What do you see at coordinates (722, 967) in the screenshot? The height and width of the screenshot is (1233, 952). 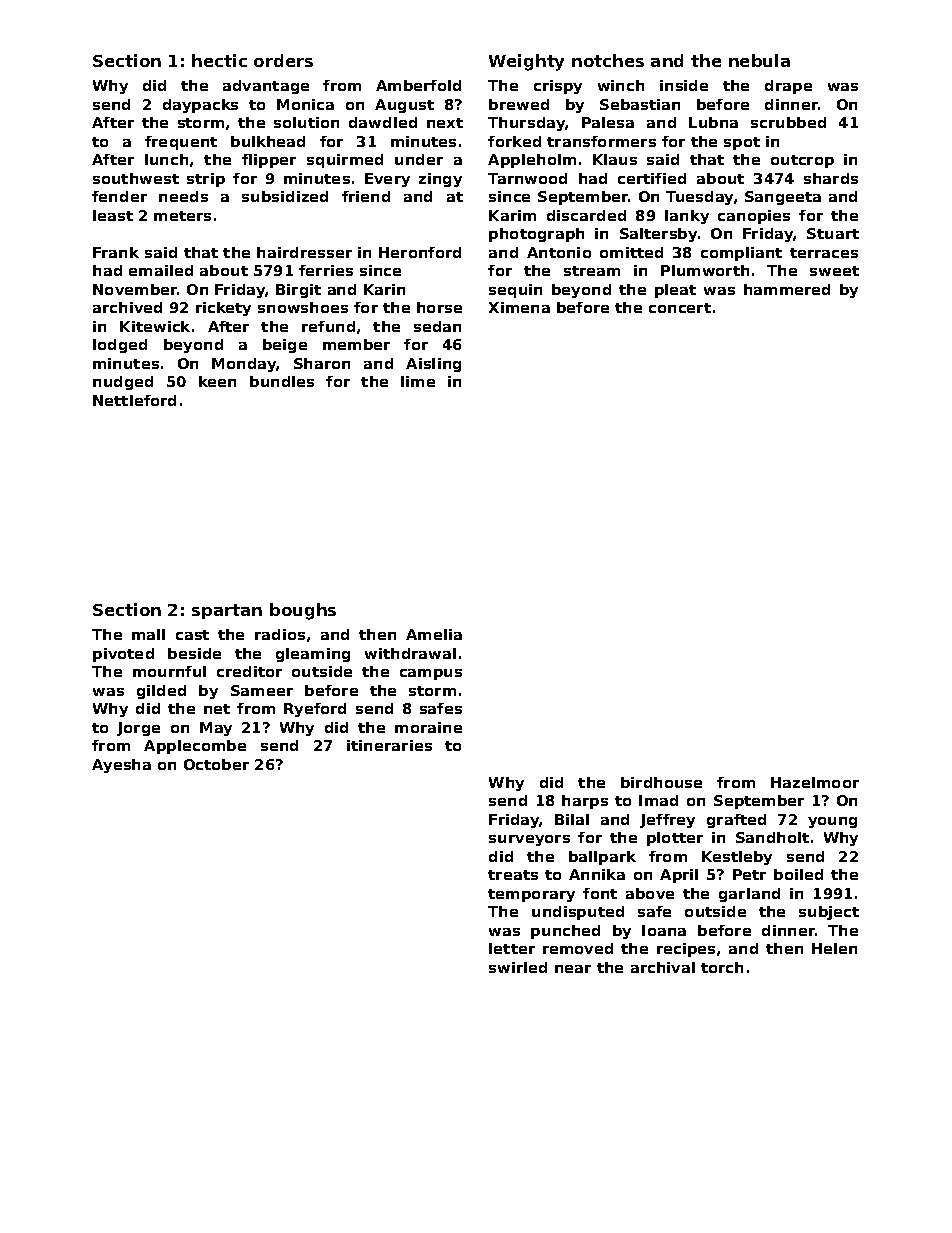 I see `torch` at bounding box center [722, 967].
